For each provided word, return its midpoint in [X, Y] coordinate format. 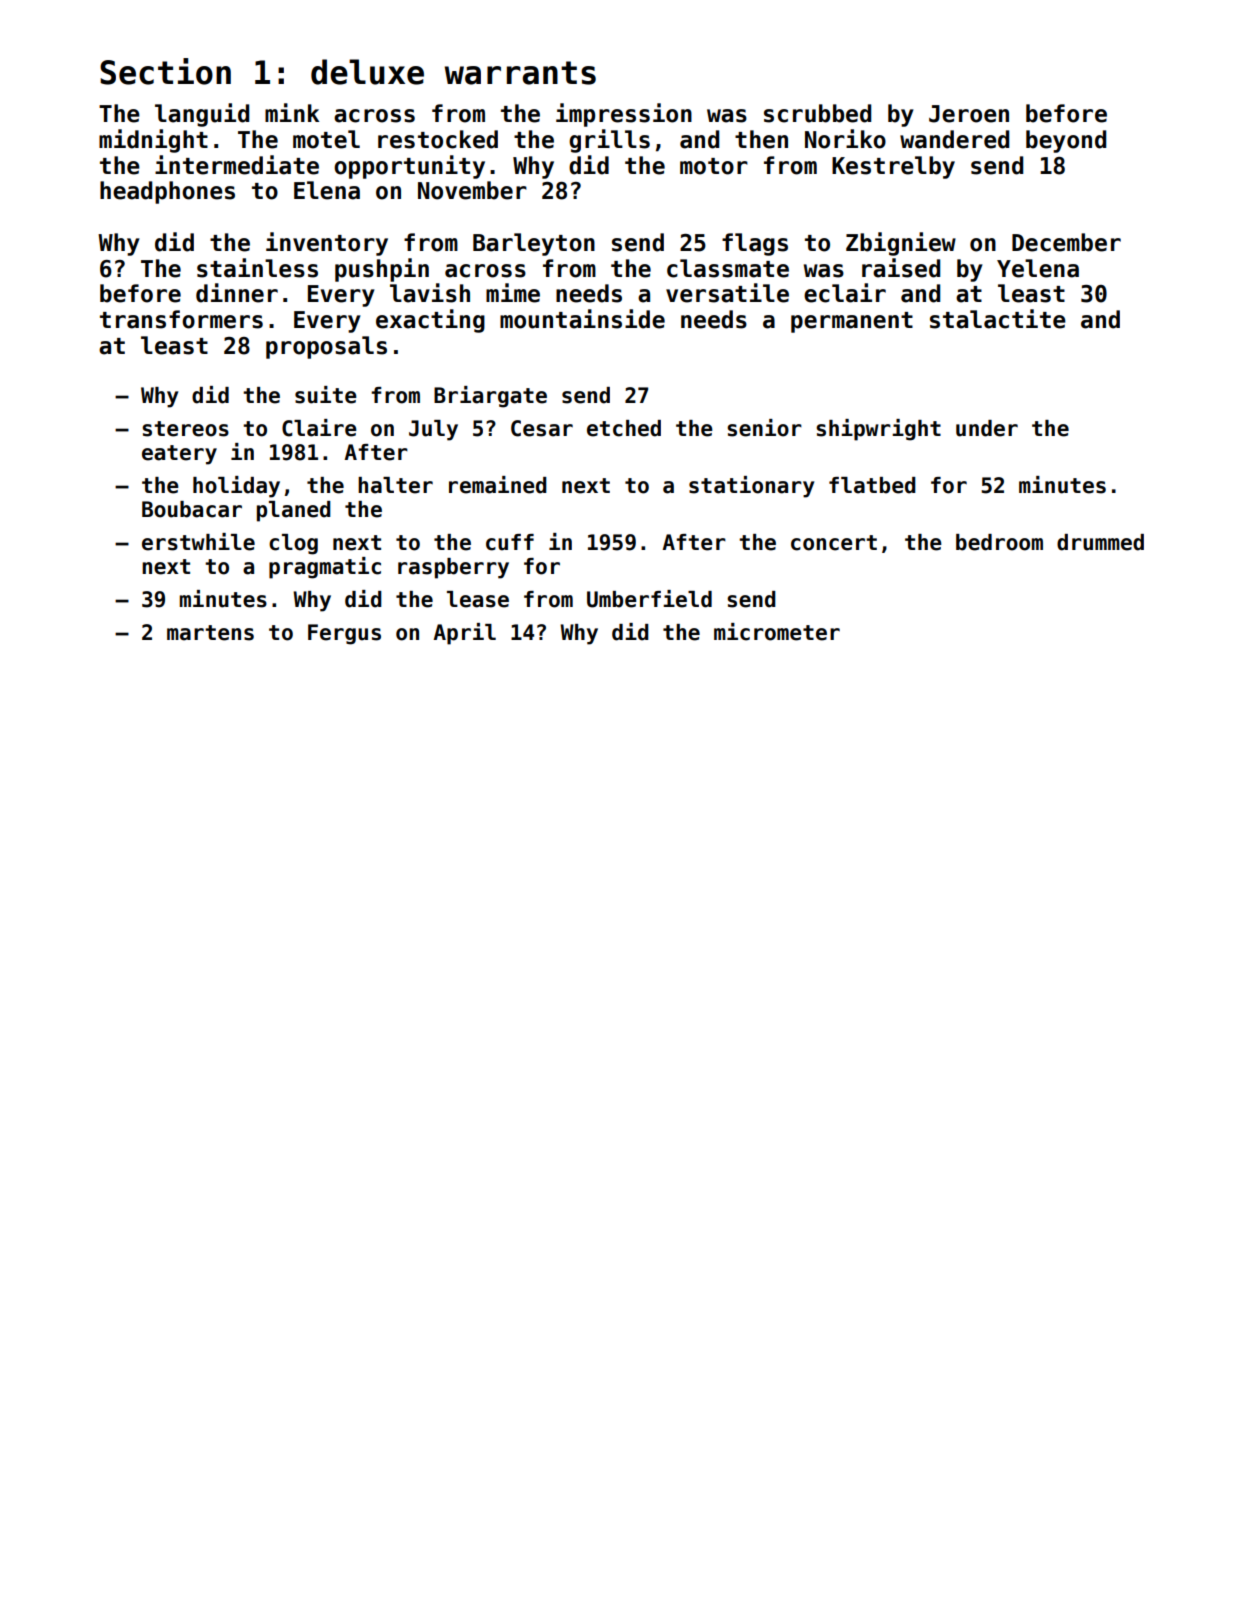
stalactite [998, 319]
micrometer [777, 632]
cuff [510, 542]
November [472, 190]
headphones [167, 192]
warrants [520, 73]
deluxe [367, 72]
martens [210, 633]
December [1066, 242]
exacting [430, 321]
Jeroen [969, 114]
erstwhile [198, 542]
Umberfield [649, 599]
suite [326, 395]
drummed [1100, 542]
